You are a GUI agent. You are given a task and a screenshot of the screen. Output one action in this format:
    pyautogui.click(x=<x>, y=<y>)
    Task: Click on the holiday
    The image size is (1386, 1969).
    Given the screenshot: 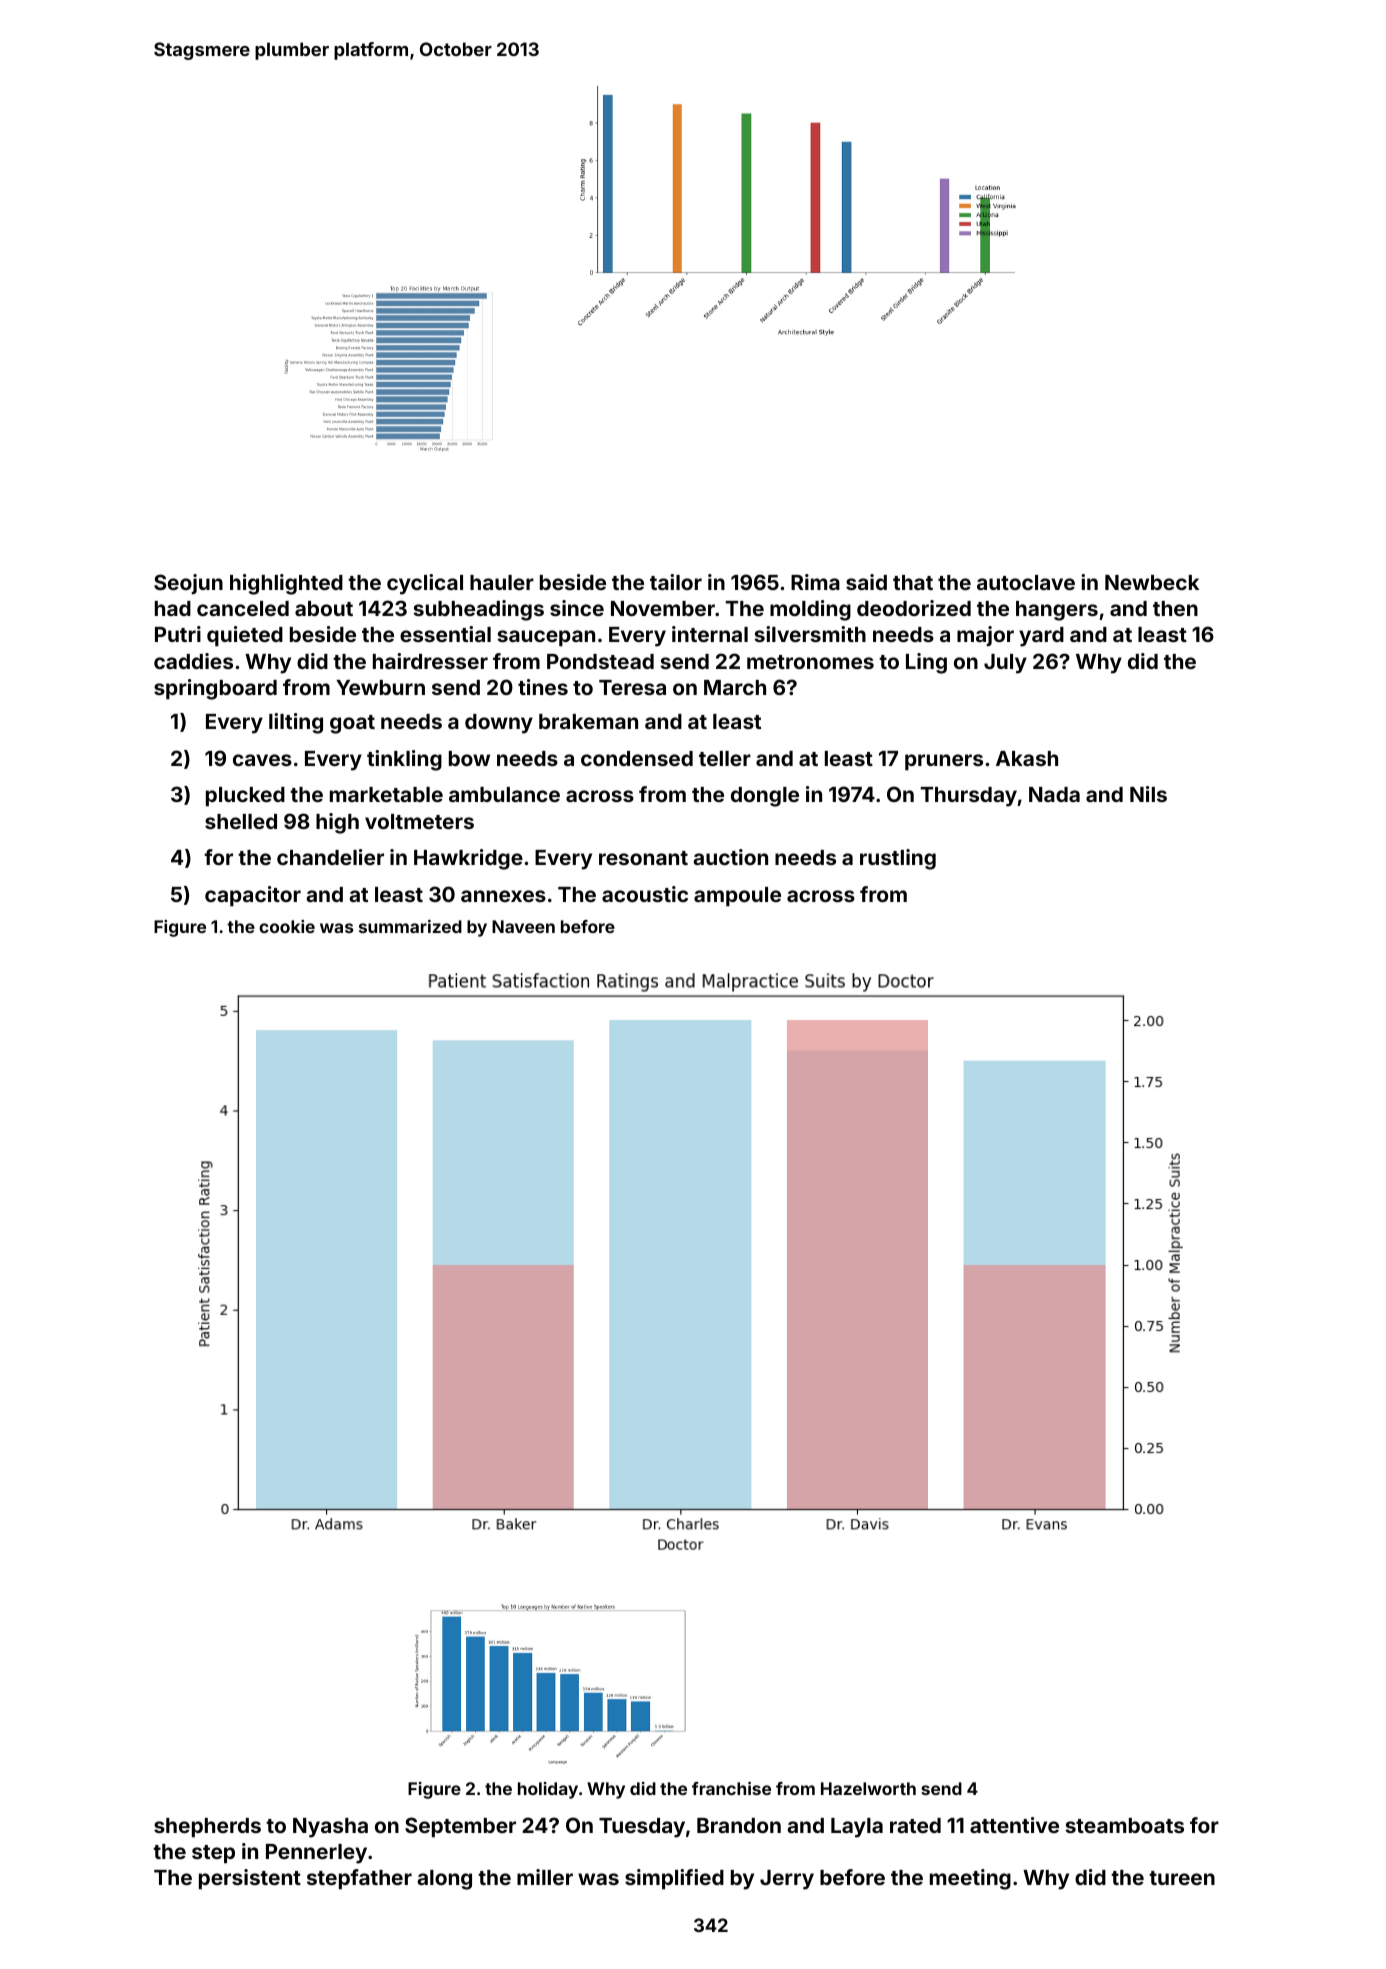 What is the action you would take?
    pyautogui.click(x=548, y=1790)
